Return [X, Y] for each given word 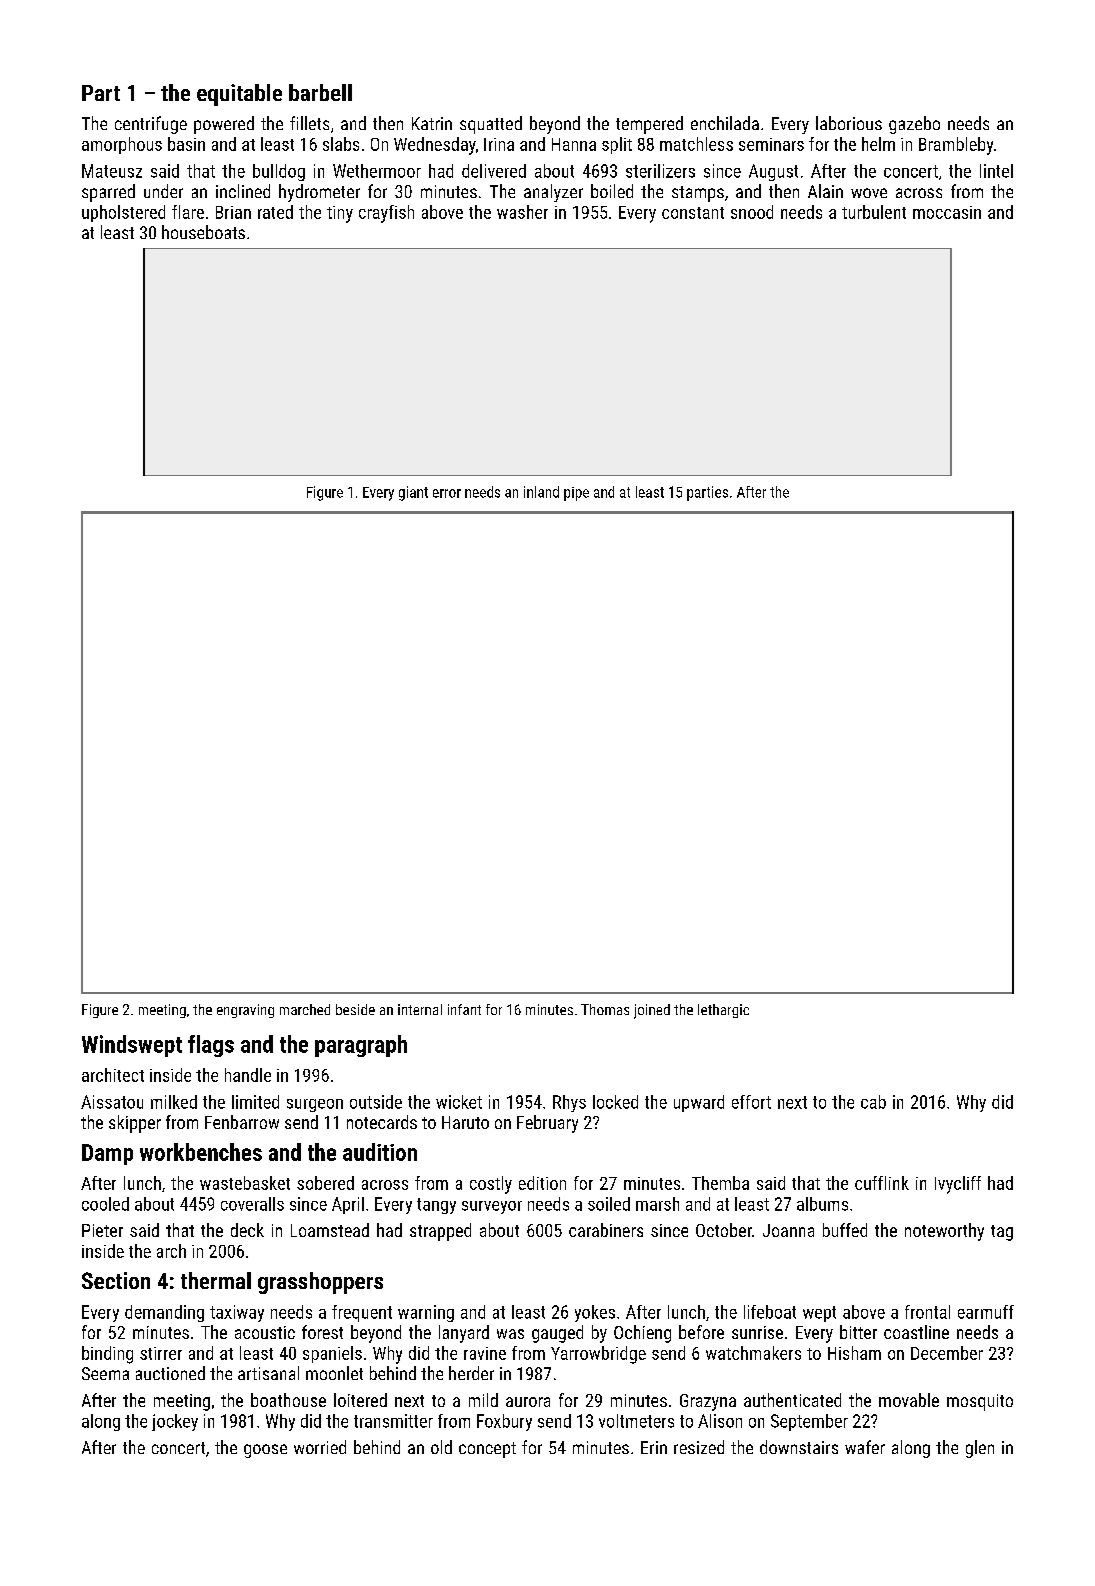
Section [116, 1280]
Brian [233, 212]
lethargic [723, 1011]
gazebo [914, 125]
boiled [612, 191]
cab [873, 1102]
